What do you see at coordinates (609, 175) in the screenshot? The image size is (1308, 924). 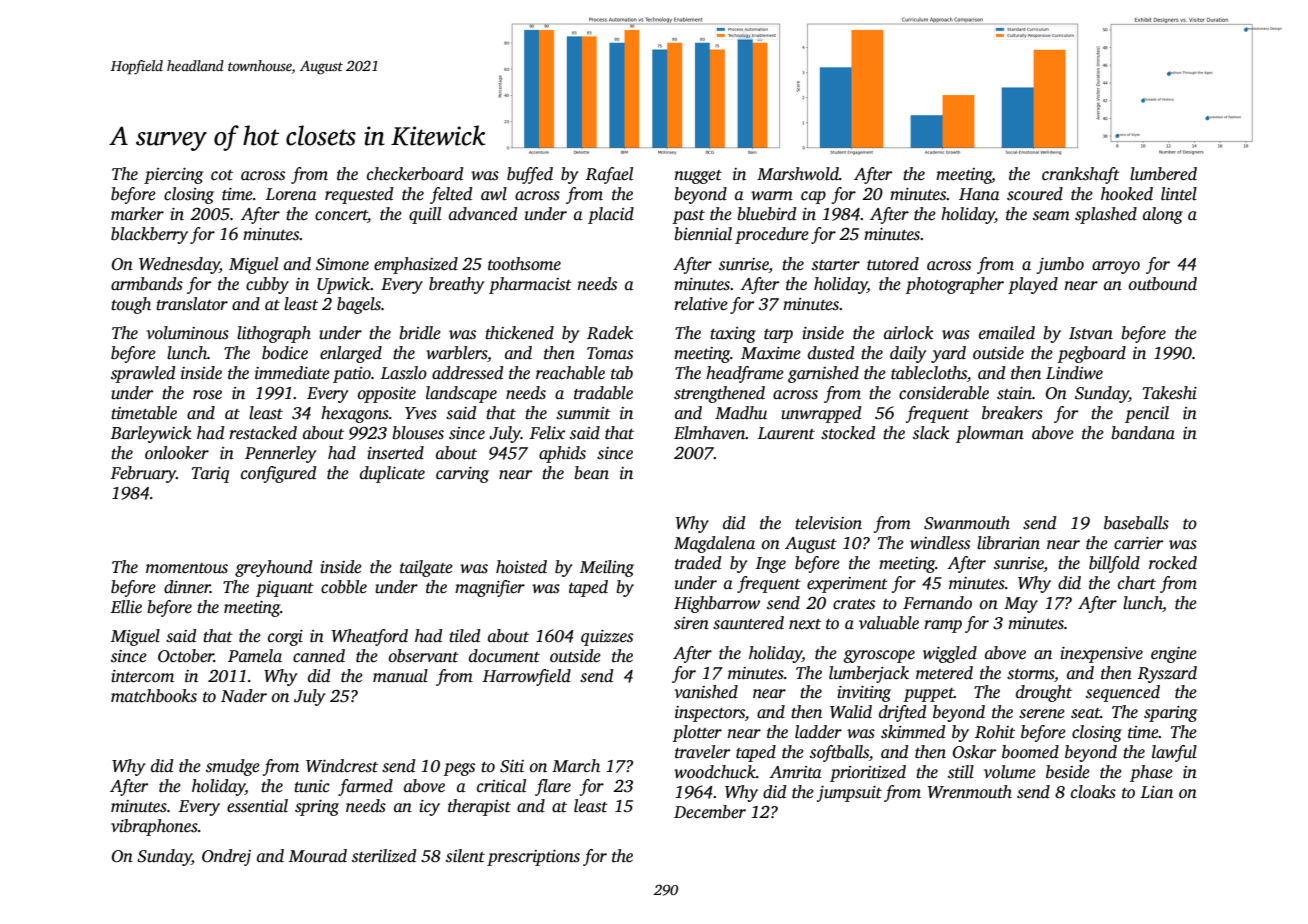 I see `Rafael` at bounding box center [609, 175].
